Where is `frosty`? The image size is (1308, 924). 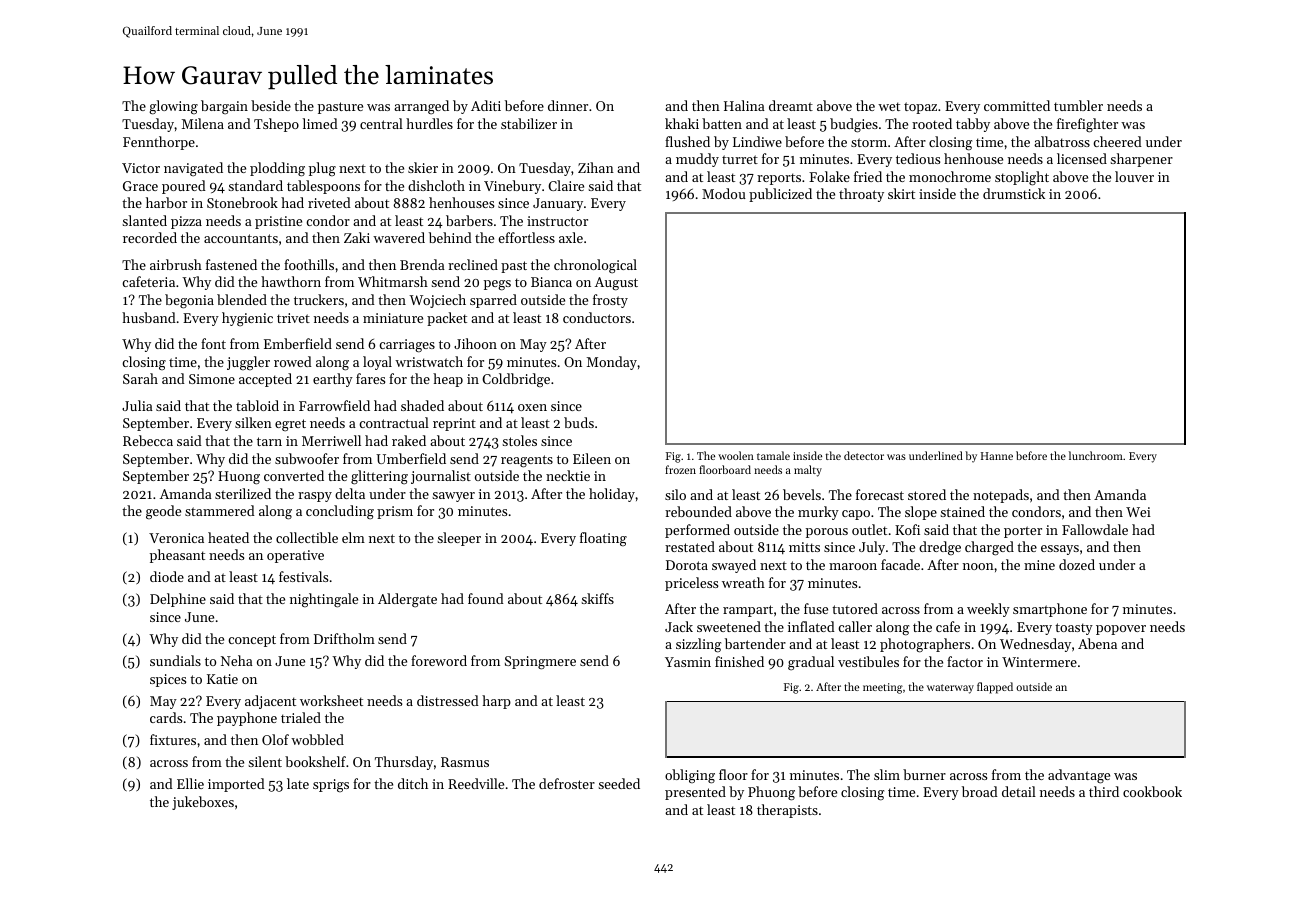 frosty is located at coordinates (610, 301).
